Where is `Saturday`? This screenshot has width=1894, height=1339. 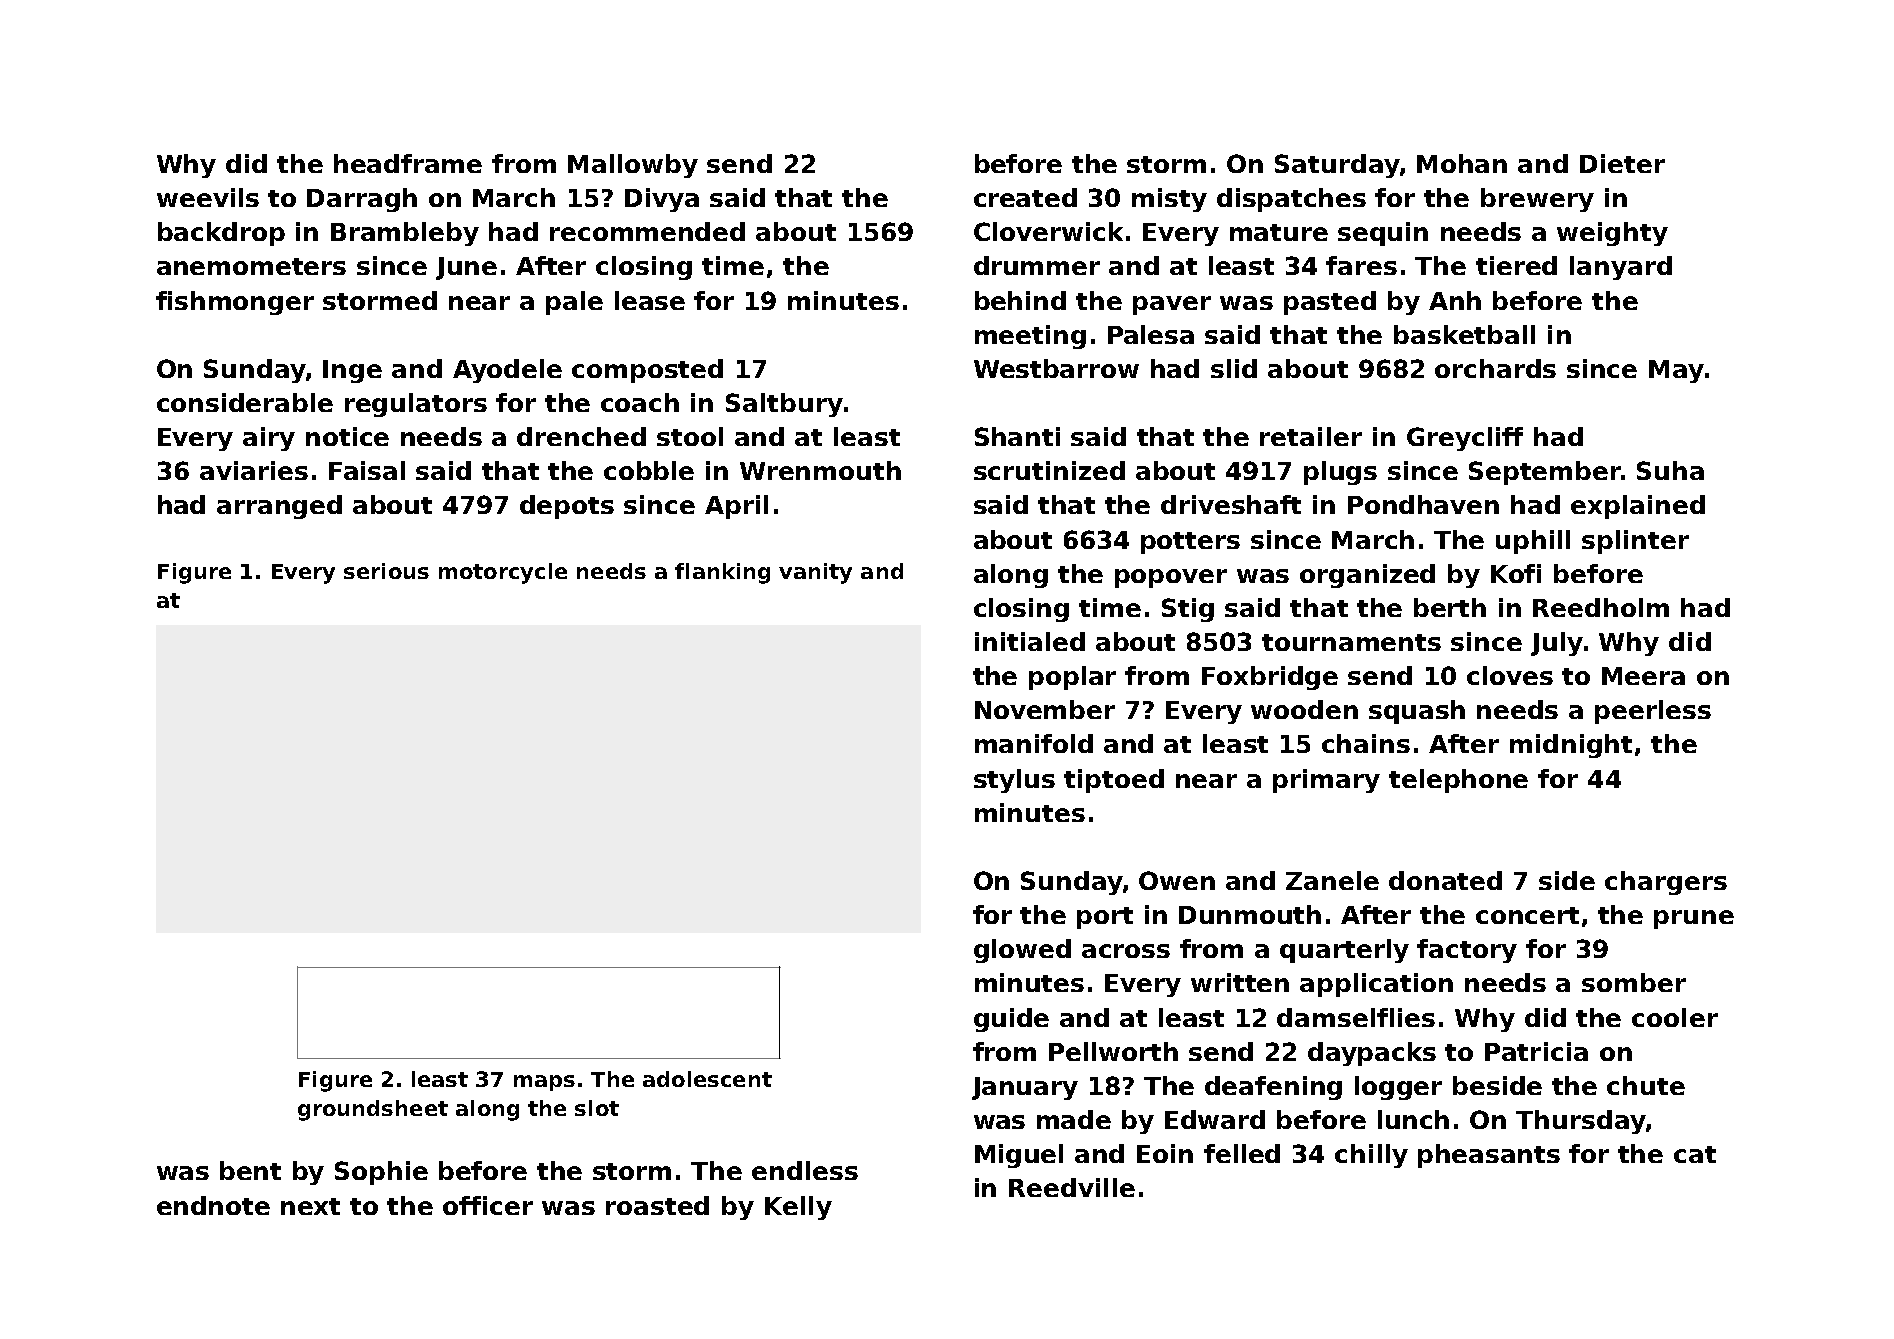 Saturday is located at coordinates (1337, 166).
